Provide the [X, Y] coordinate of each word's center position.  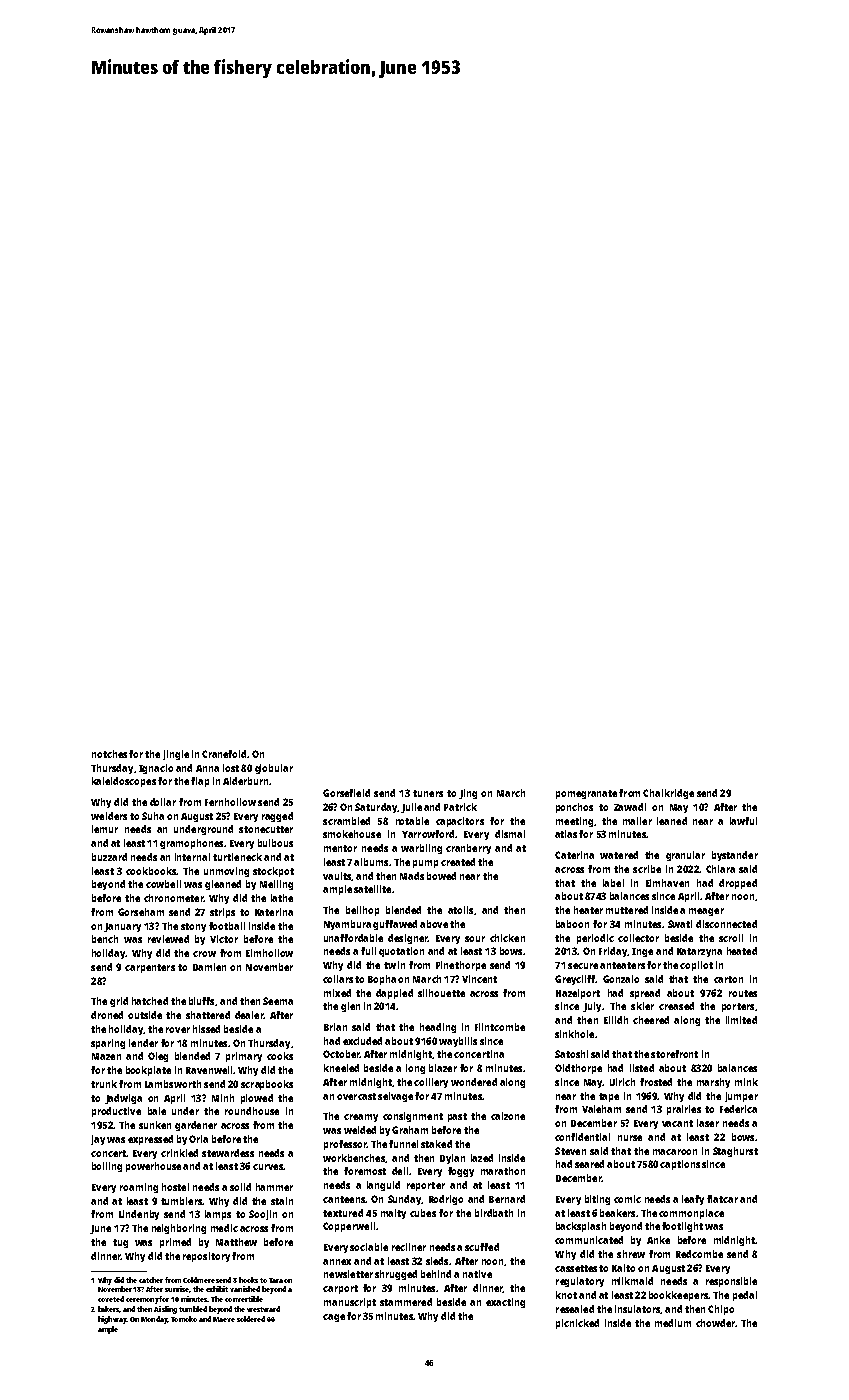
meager [706, 912]
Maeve [224, 1319]
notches [109, 754]
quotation [401, 952]
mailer [637, 821]
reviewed [168, 939]
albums [371, 862]
